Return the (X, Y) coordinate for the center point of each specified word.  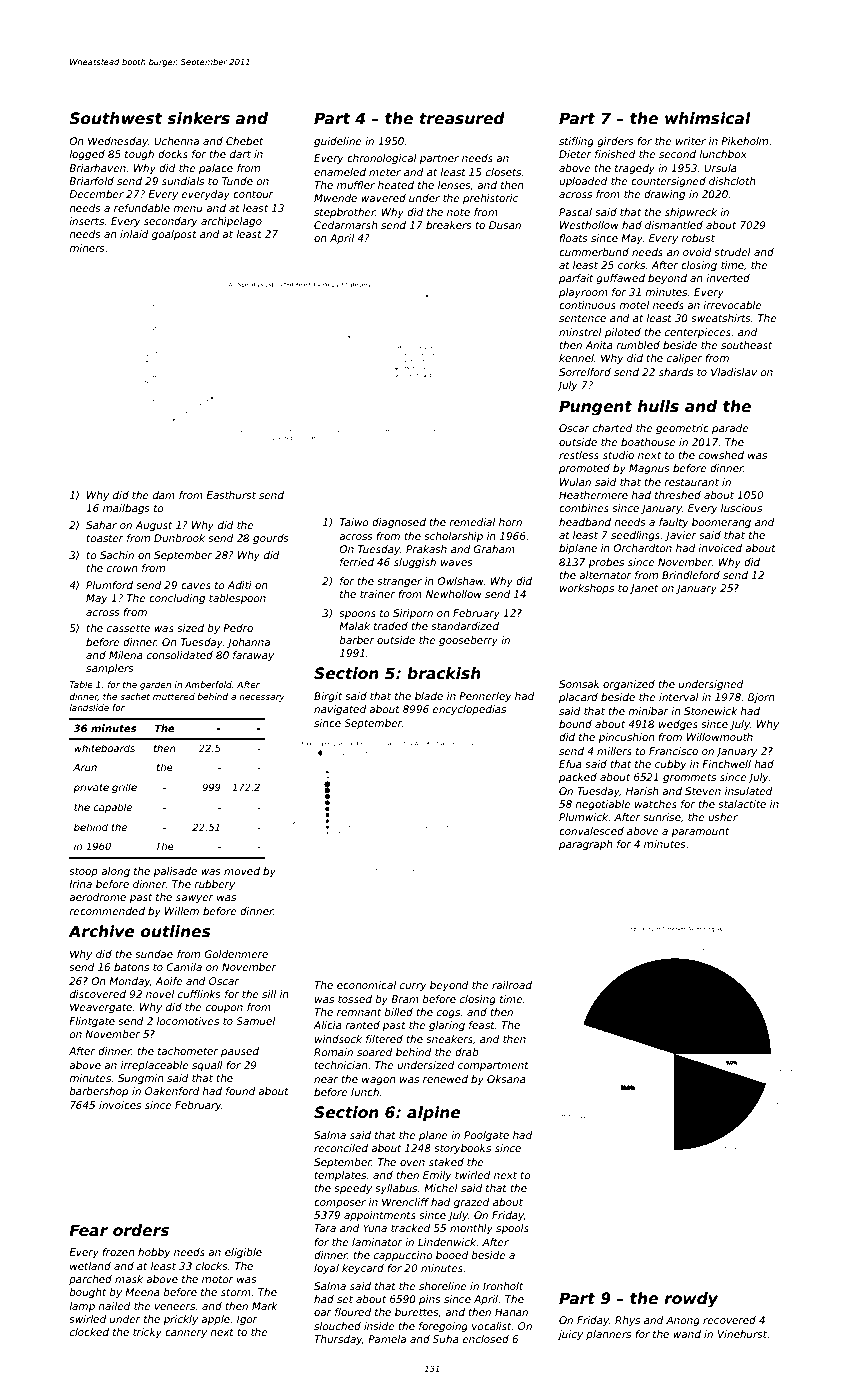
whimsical (708, 118)
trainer (377, 594)
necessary (262, 698)
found (241, 1091)
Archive (101, 931)
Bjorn (761, 698)
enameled (340, 172)
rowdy (691, 1300)
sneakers (449, 1039)
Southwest (116, 118)
